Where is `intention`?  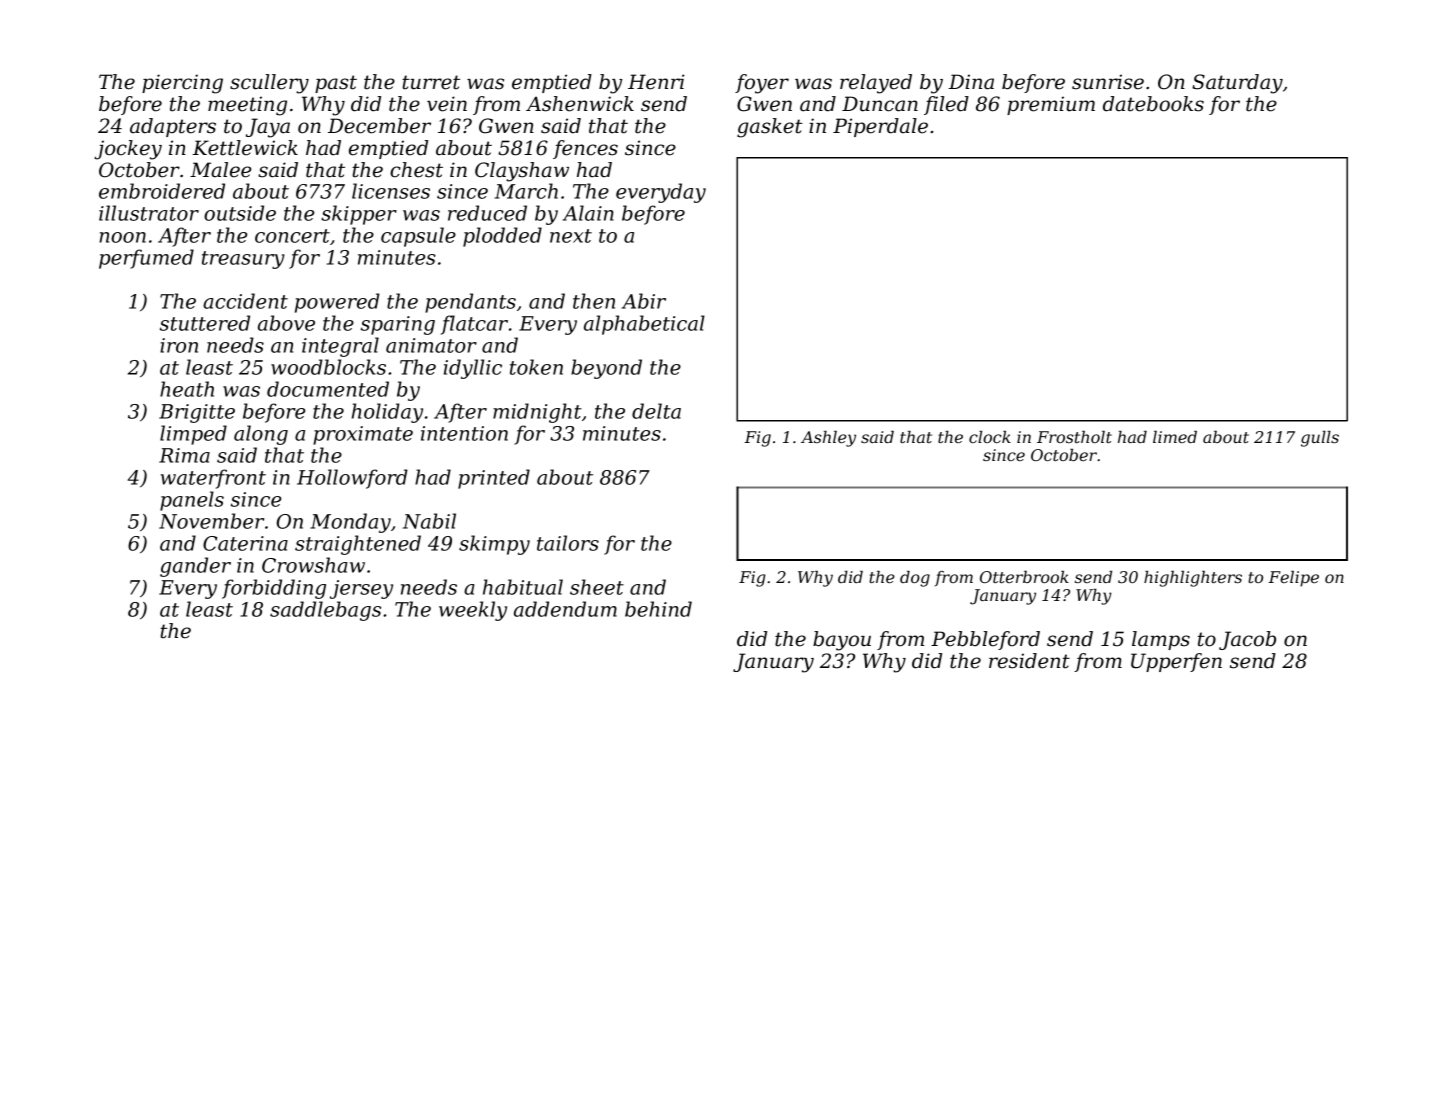 intention is located at coordinates (464, 433).
